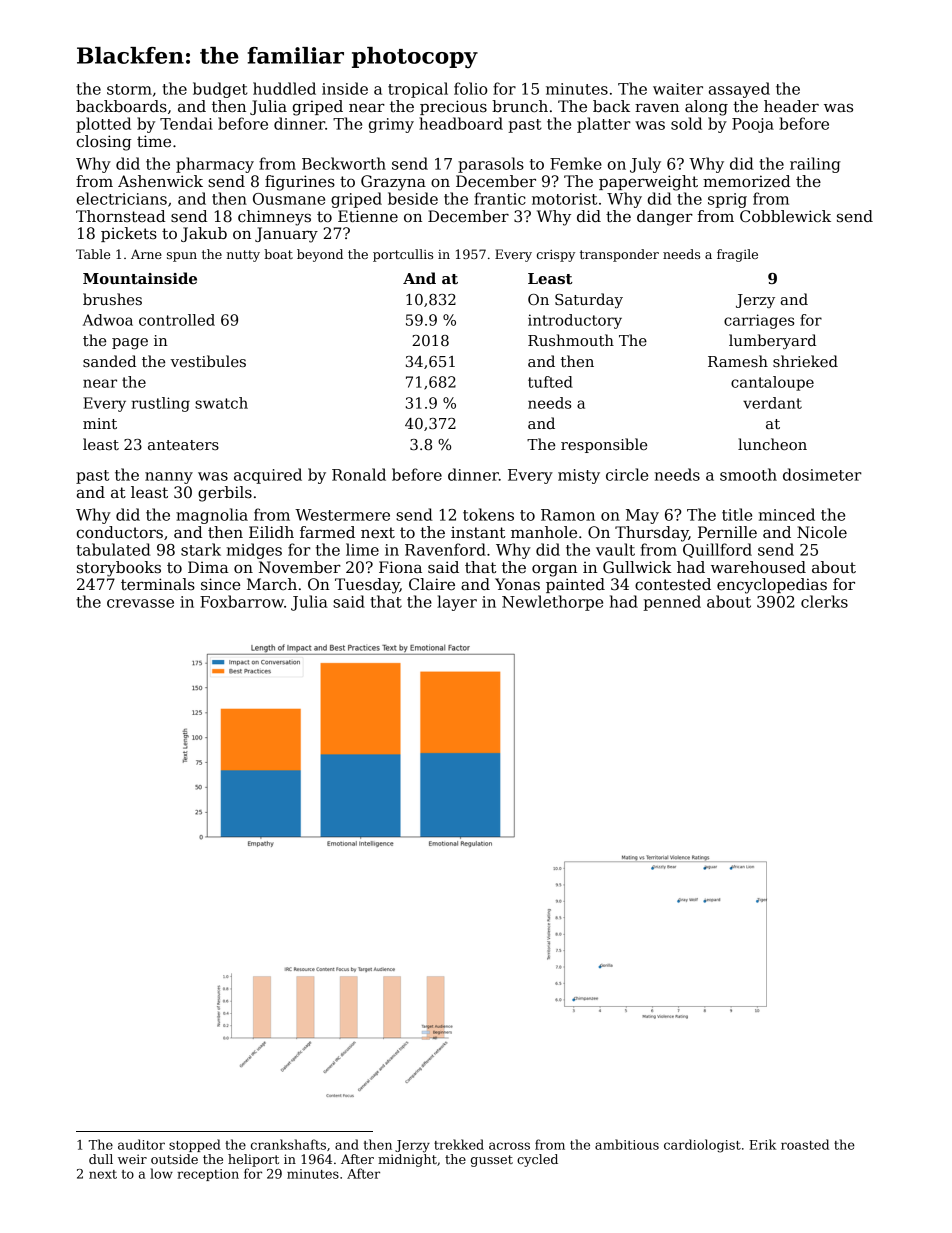 This screenshot has width=952, height=1233. What do you see at coordinates (242, 601) in the screenshot?
I see `Foxbarrow` at bounding box center [242, 601].
